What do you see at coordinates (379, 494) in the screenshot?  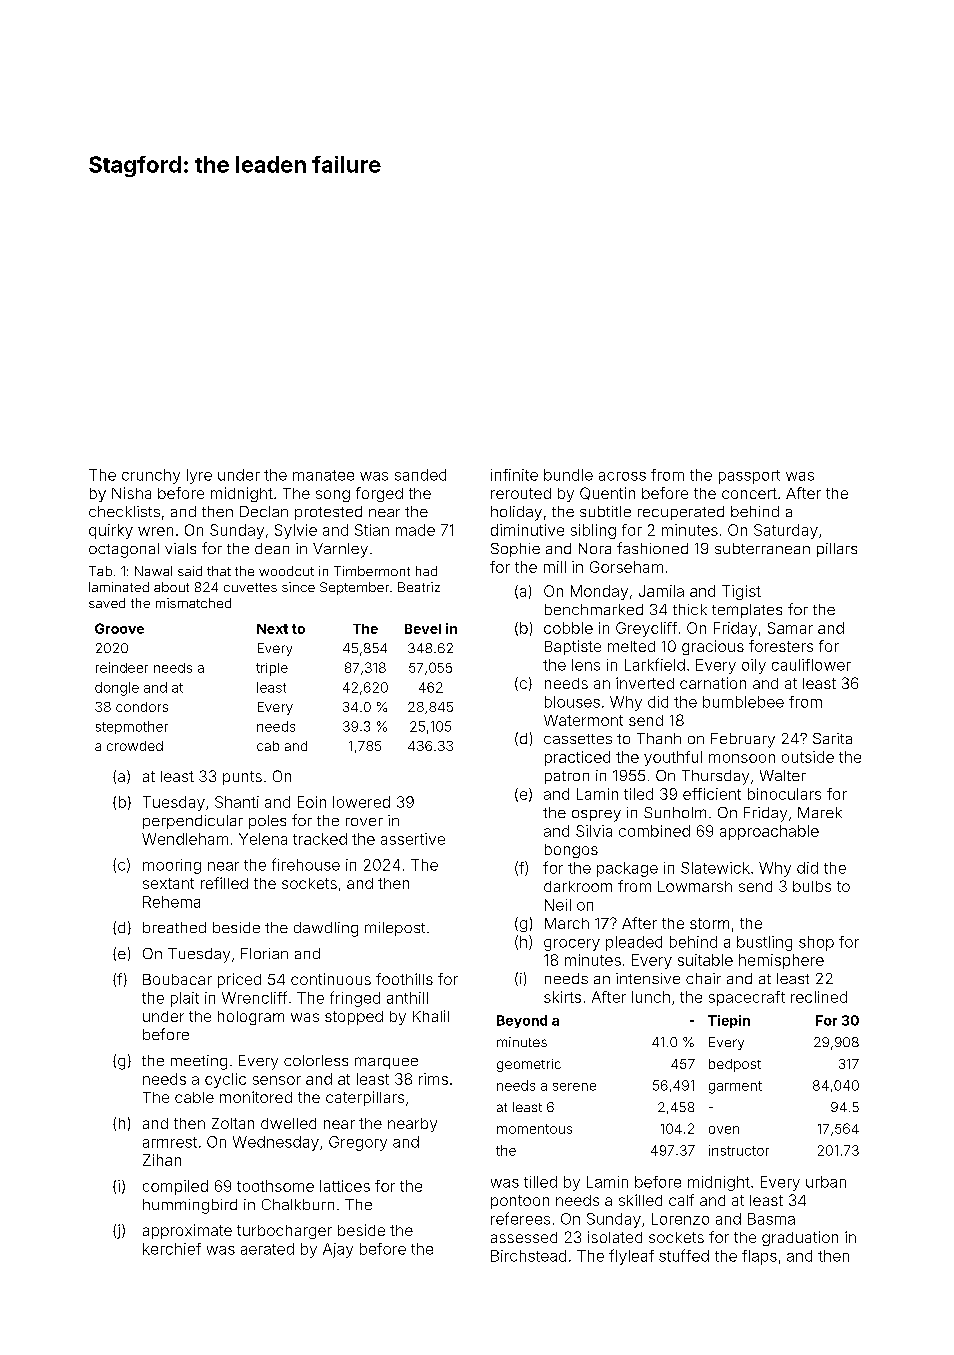 I see `forged` at bounding box center [379, 494].
